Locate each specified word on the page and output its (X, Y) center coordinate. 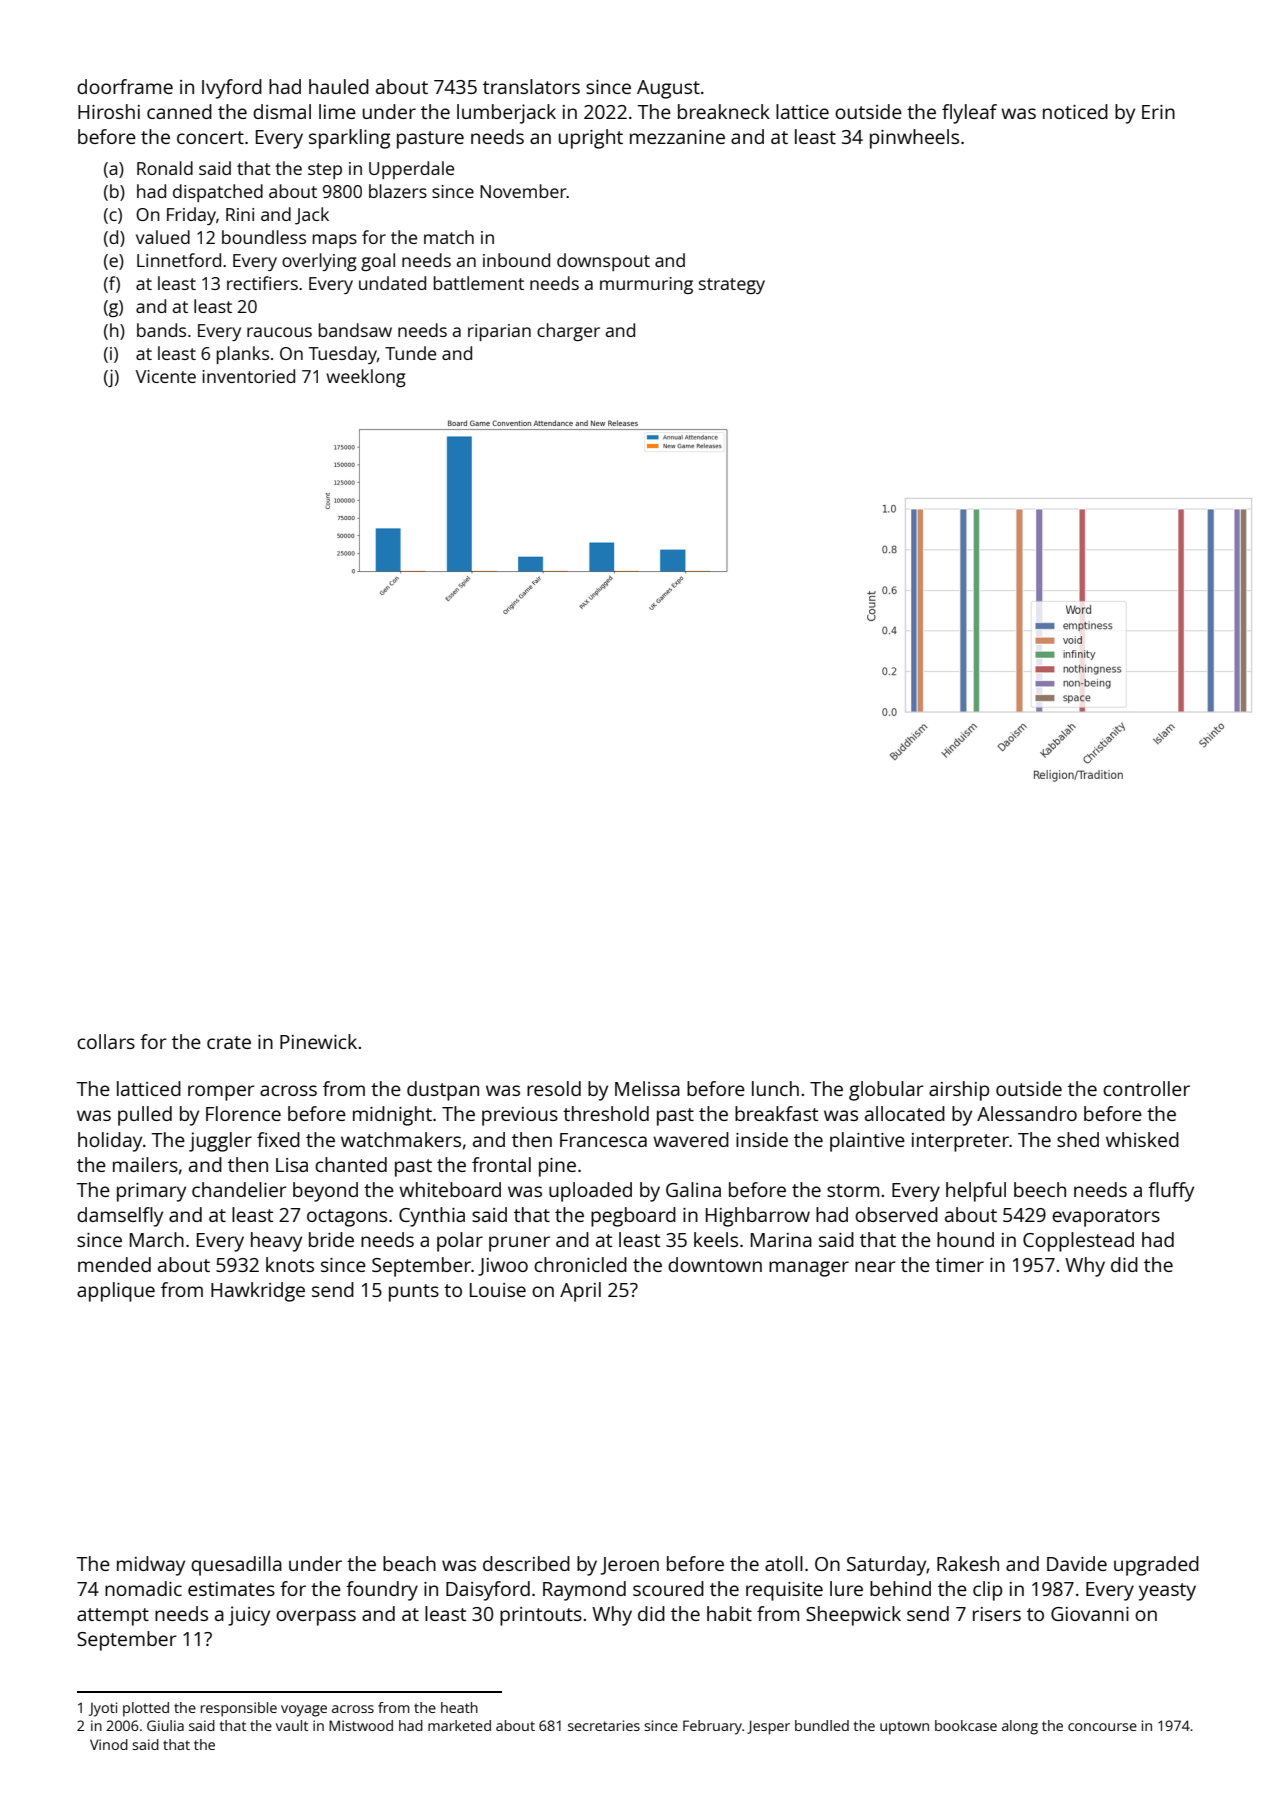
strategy (732, 286)
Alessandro (1027, 1113)
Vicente (166, 376)
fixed (278, 1139)
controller (1146, 1088)
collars (106, 1041)
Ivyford (232, 89)
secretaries (604, 1725)
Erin (1158, 112)
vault (292, 1725)
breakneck (724, 111)
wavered (691, 1139)
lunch (775, 1088)
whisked (1142, 1139)
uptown (904, 1728)
